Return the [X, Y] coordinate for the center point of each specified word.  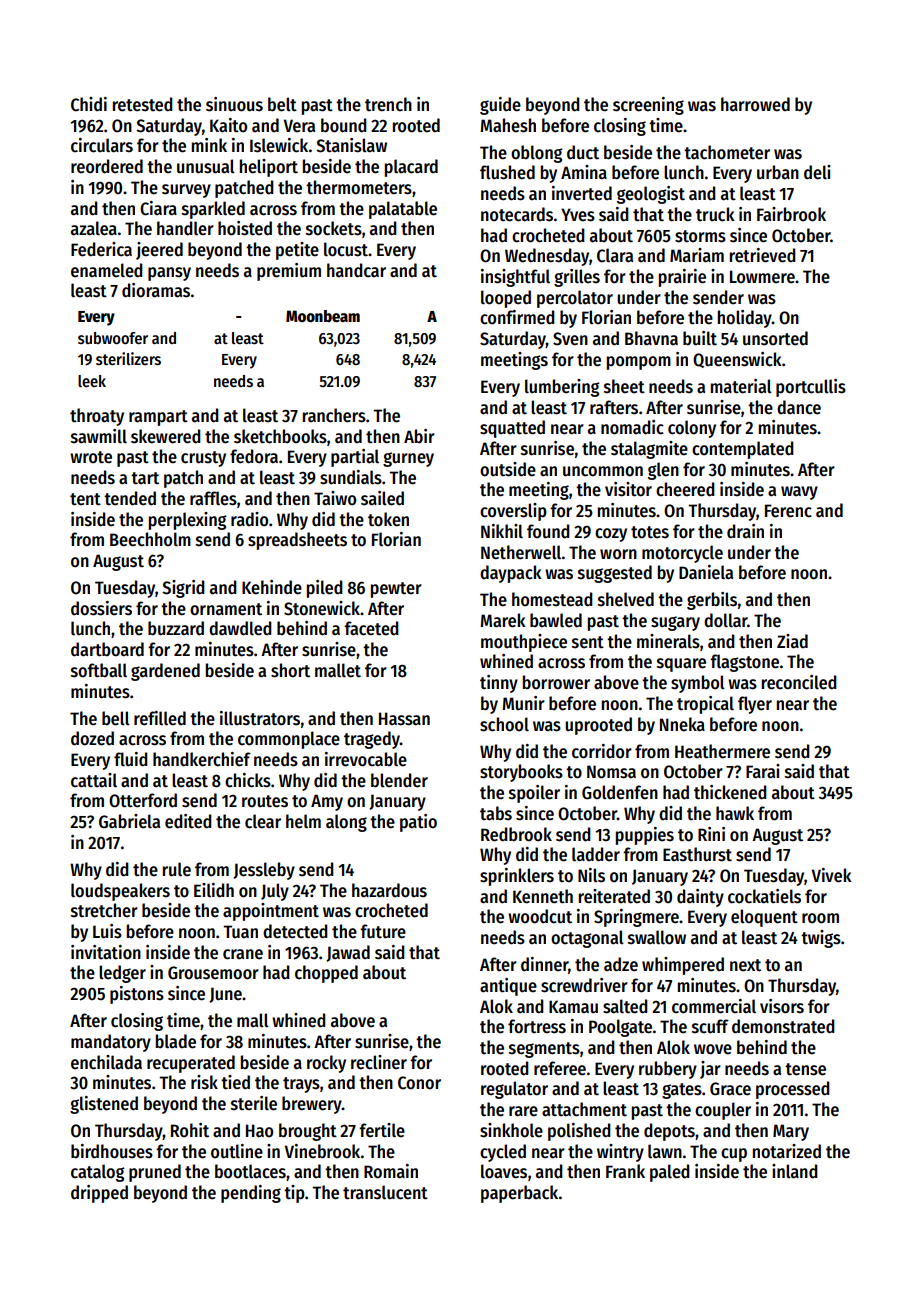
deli [817, 172]
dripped [99, 1194]
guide [500, 106]
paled [670, 1173]
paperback [519, 1194]
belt [282, 104]
